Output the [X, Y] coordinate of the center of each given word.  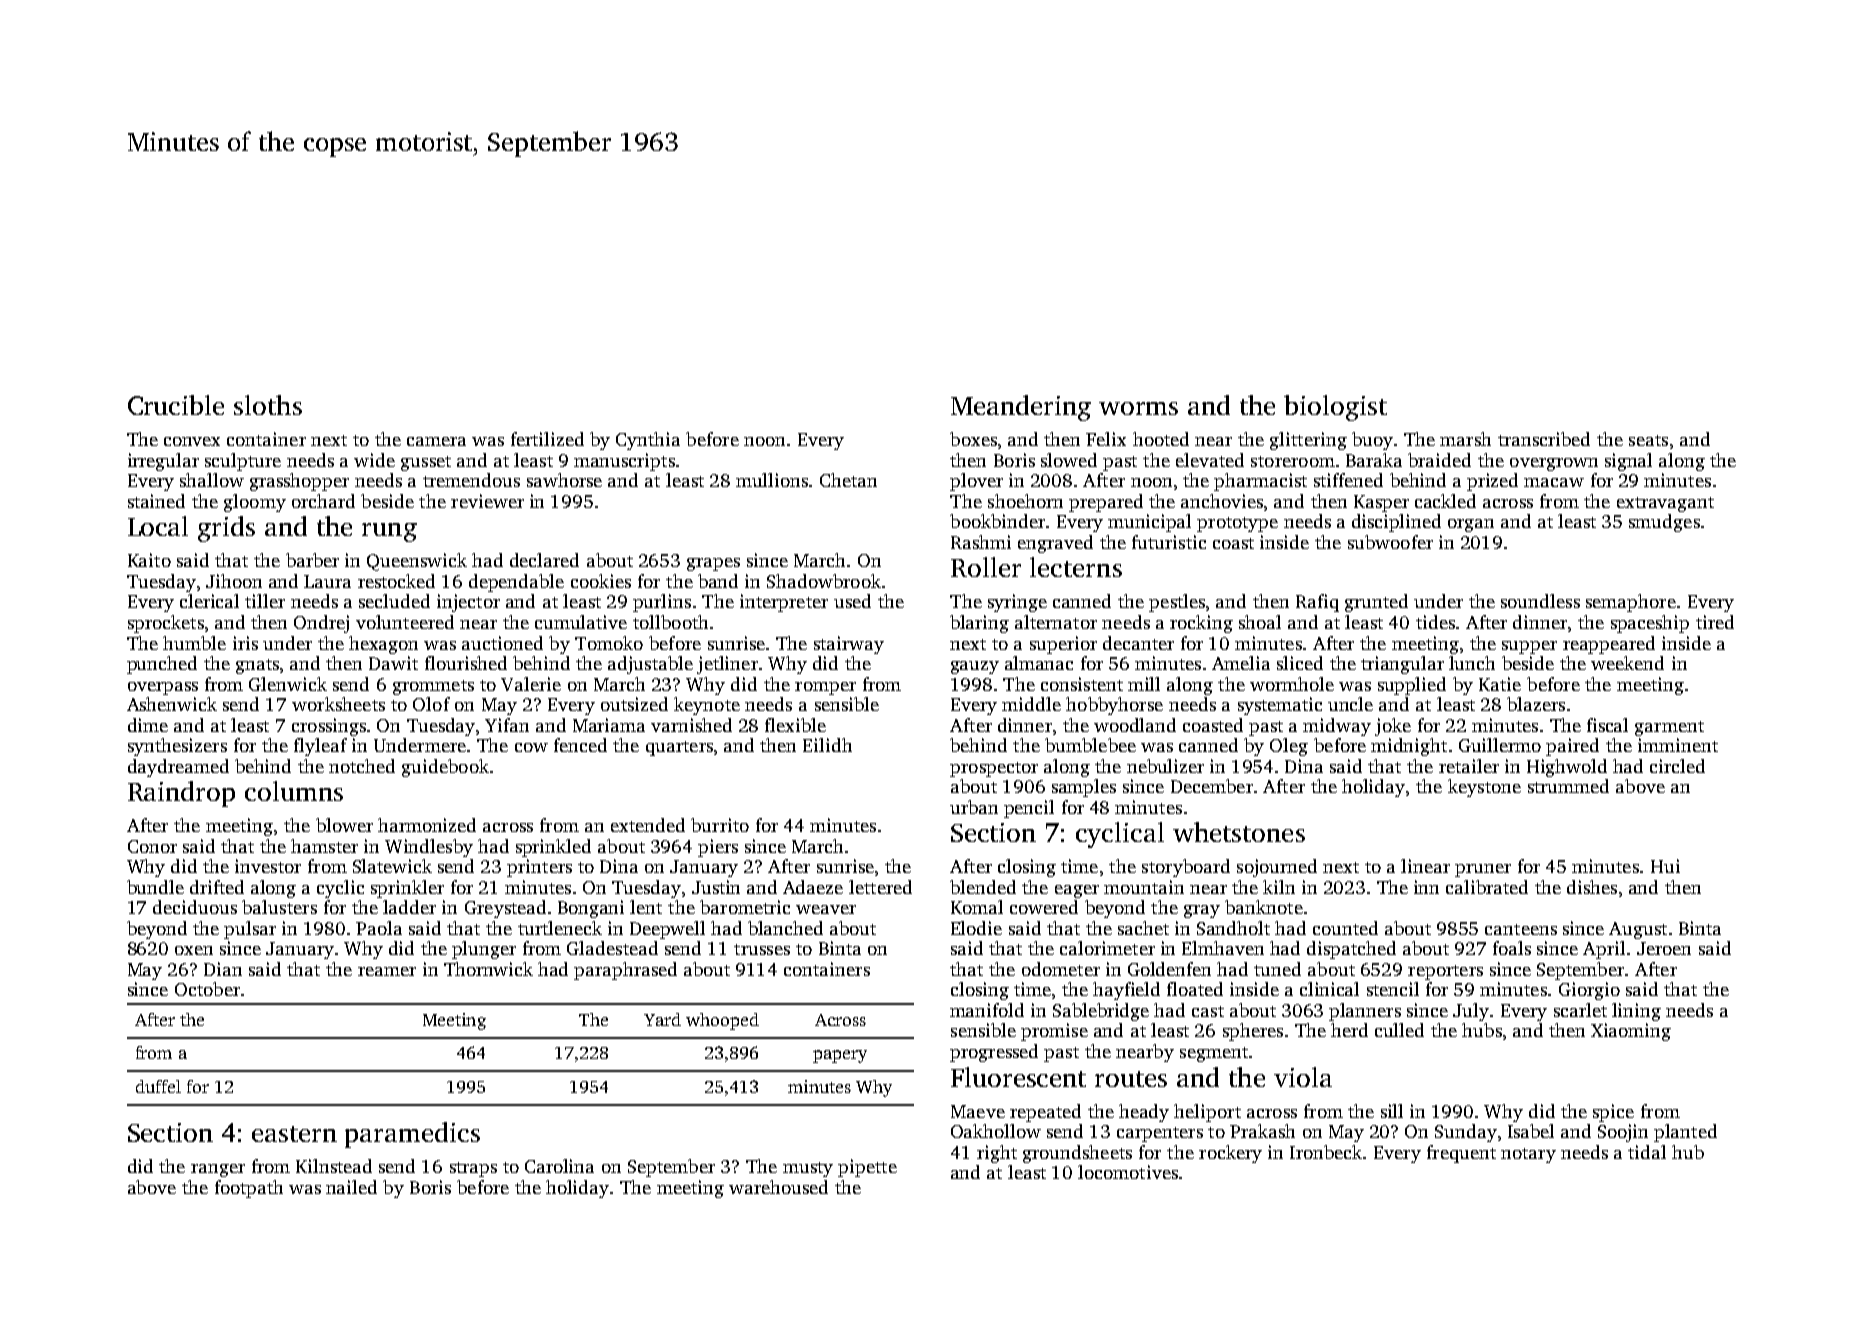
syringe [1017, 603]
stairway [849, 645]
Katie [1500, 684]
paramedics [412, 1135]
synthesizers [177, 747]
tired [1715, 622]
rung [389, 532]
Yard [662, 1019]
